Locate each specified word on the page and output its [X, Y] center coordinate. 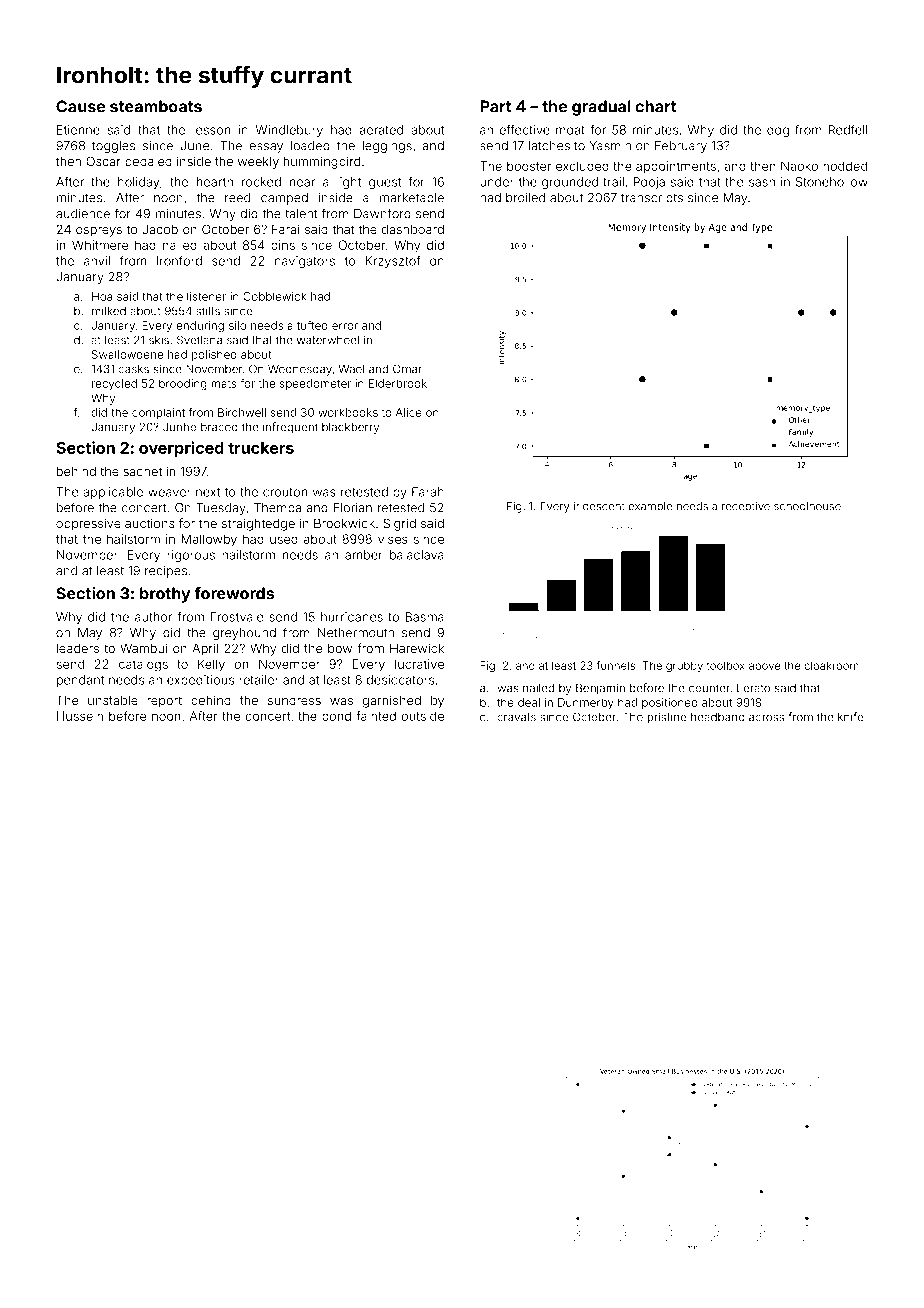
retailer [259, 680]
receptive [746, 507]
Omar [407, 369]
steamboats [156, 106]
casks [133, 369]
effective [524, 130]
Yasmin [610, 146]
